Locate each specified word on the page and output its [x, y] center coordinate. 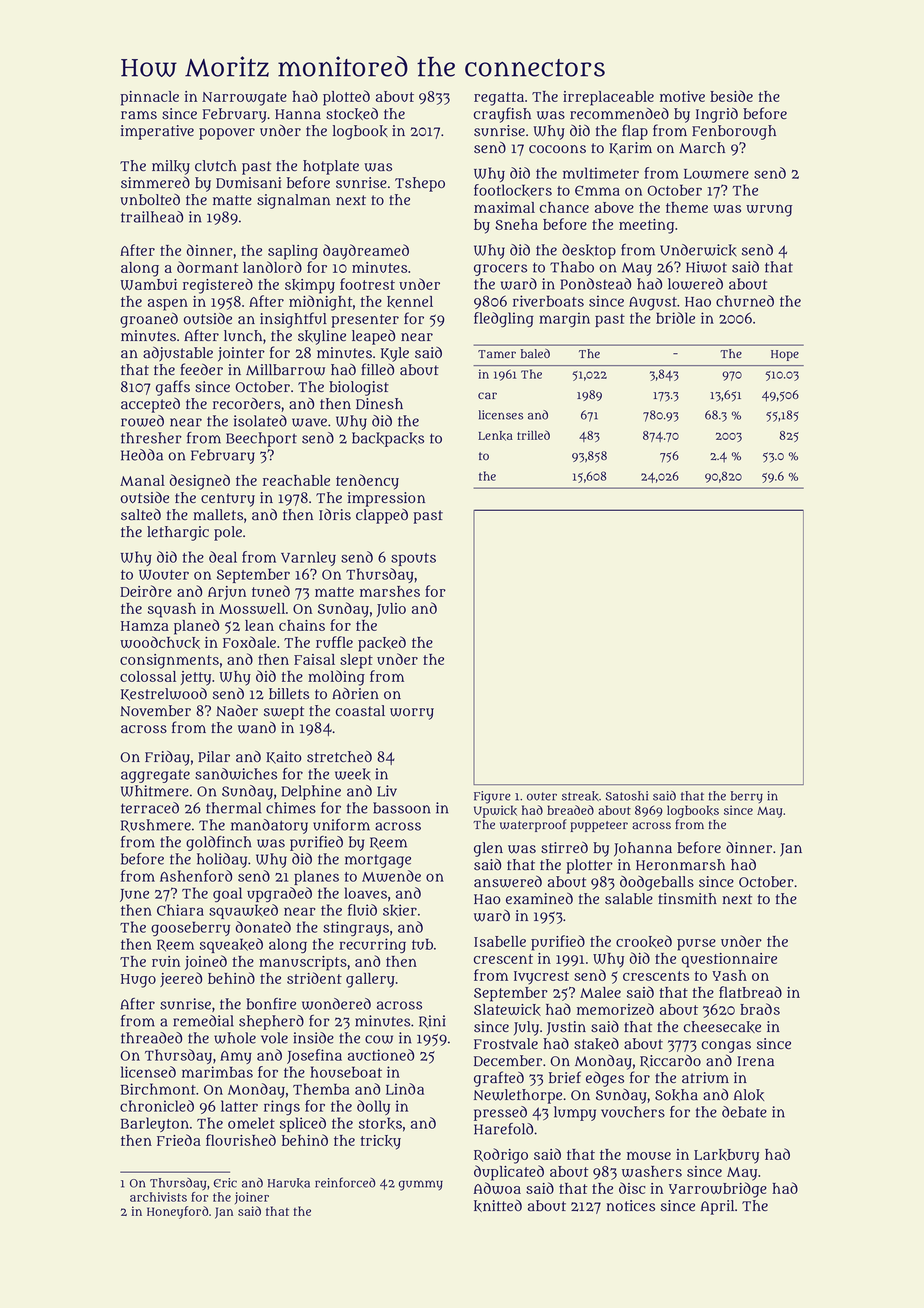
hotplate [331, 167]
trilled [533, 435]
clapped [382, 516]
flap [635, 132]
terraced [150, 808]
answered [508, 881]
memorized [615, 1009]
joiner [252, 1198]
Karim [630, 148]
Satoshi [626, 796]
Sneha [516, 224]
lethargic [178, 533]
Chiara [180, 910]
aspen [168, 304]
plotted [346, 98]
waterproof [533, 825]
